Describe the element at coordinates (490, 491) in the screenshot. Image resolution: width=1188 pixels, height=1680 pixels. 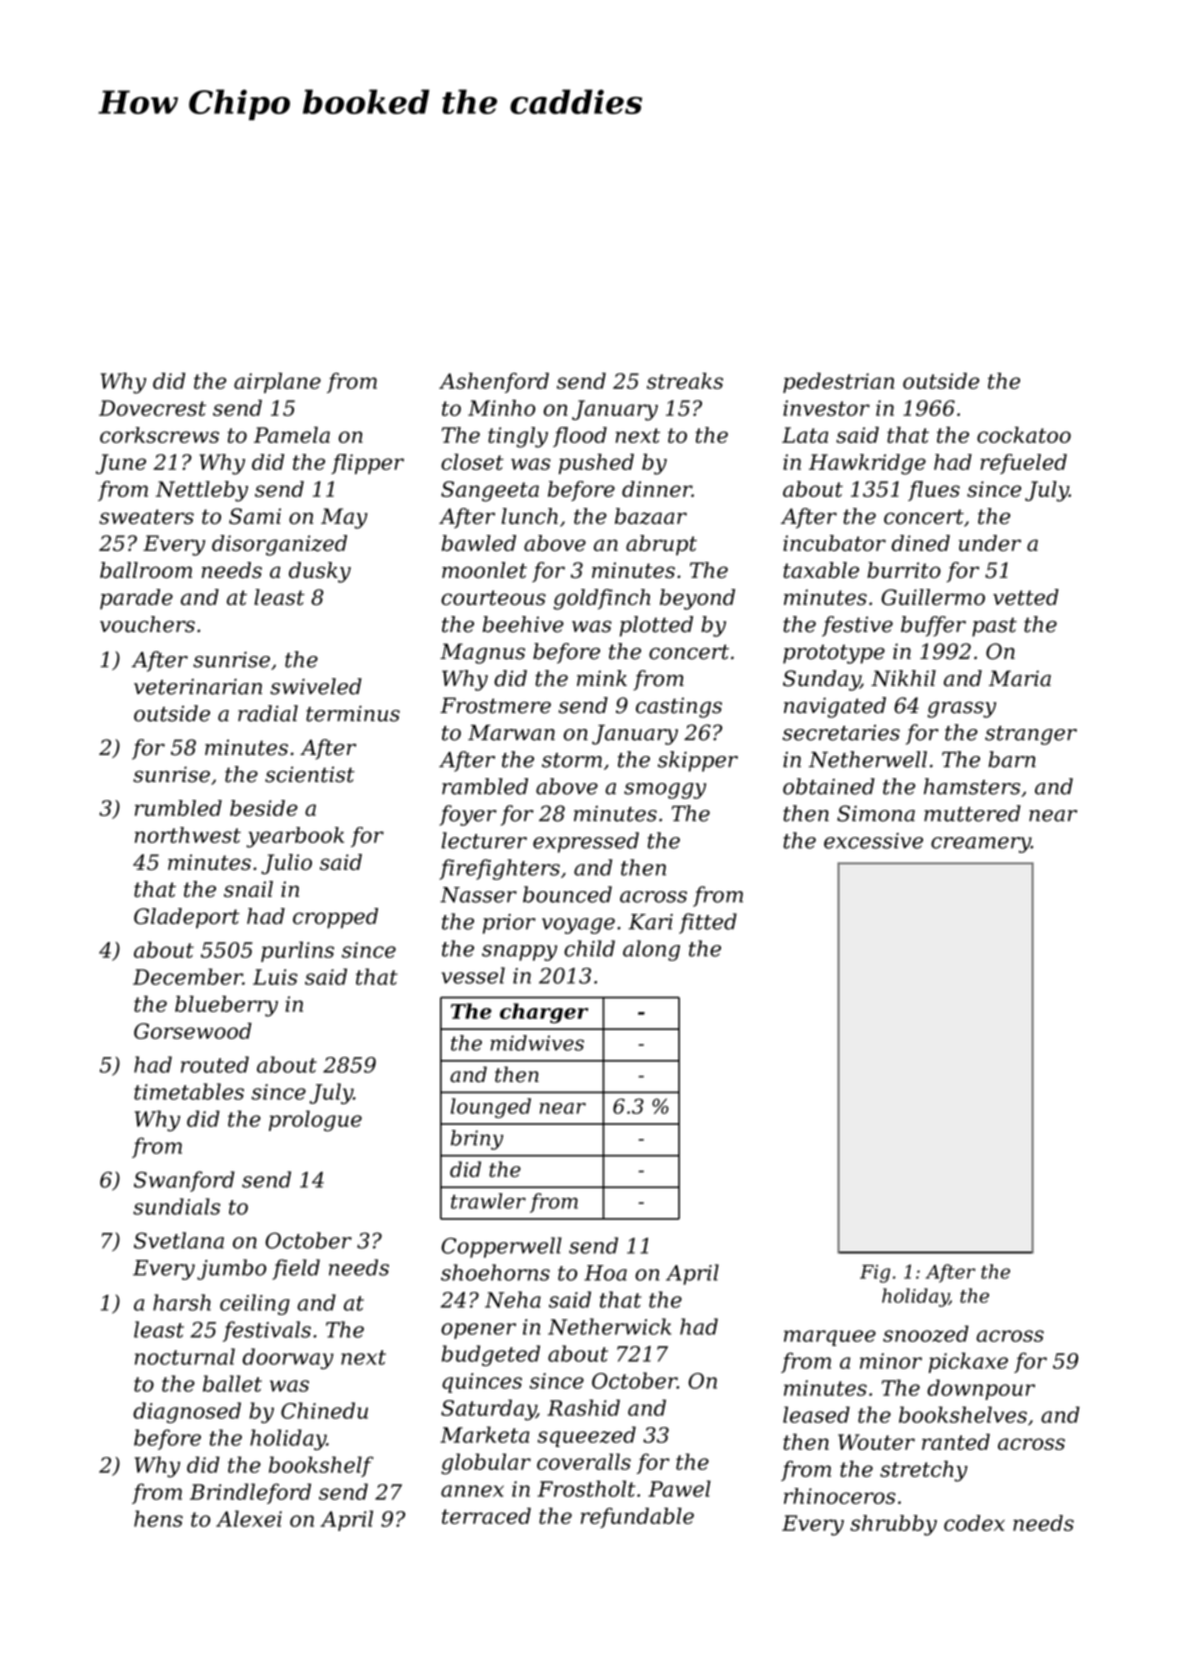
I see `Sangeeta` at that location.
